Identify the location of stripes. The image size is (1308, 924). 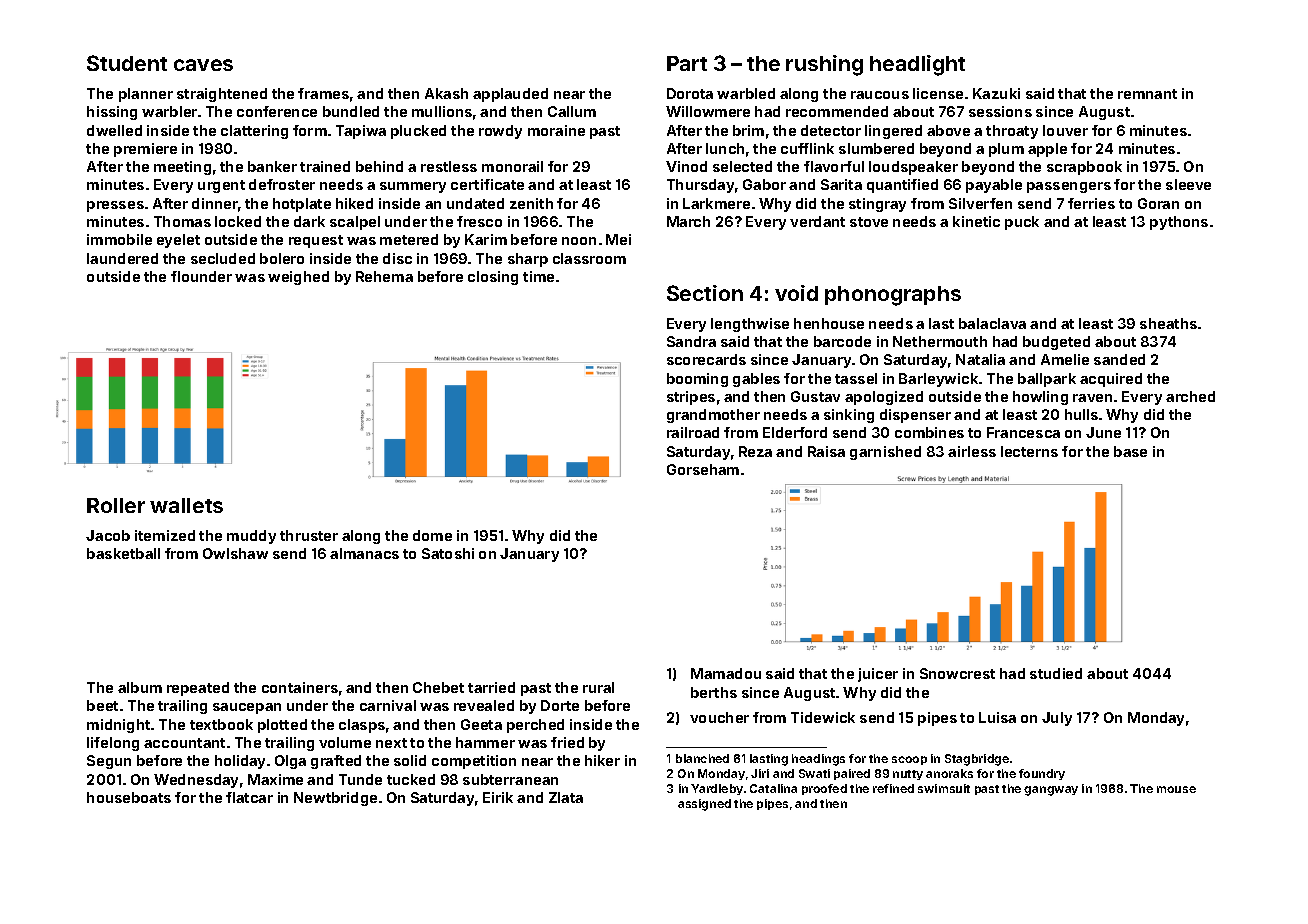
(691, 398).
